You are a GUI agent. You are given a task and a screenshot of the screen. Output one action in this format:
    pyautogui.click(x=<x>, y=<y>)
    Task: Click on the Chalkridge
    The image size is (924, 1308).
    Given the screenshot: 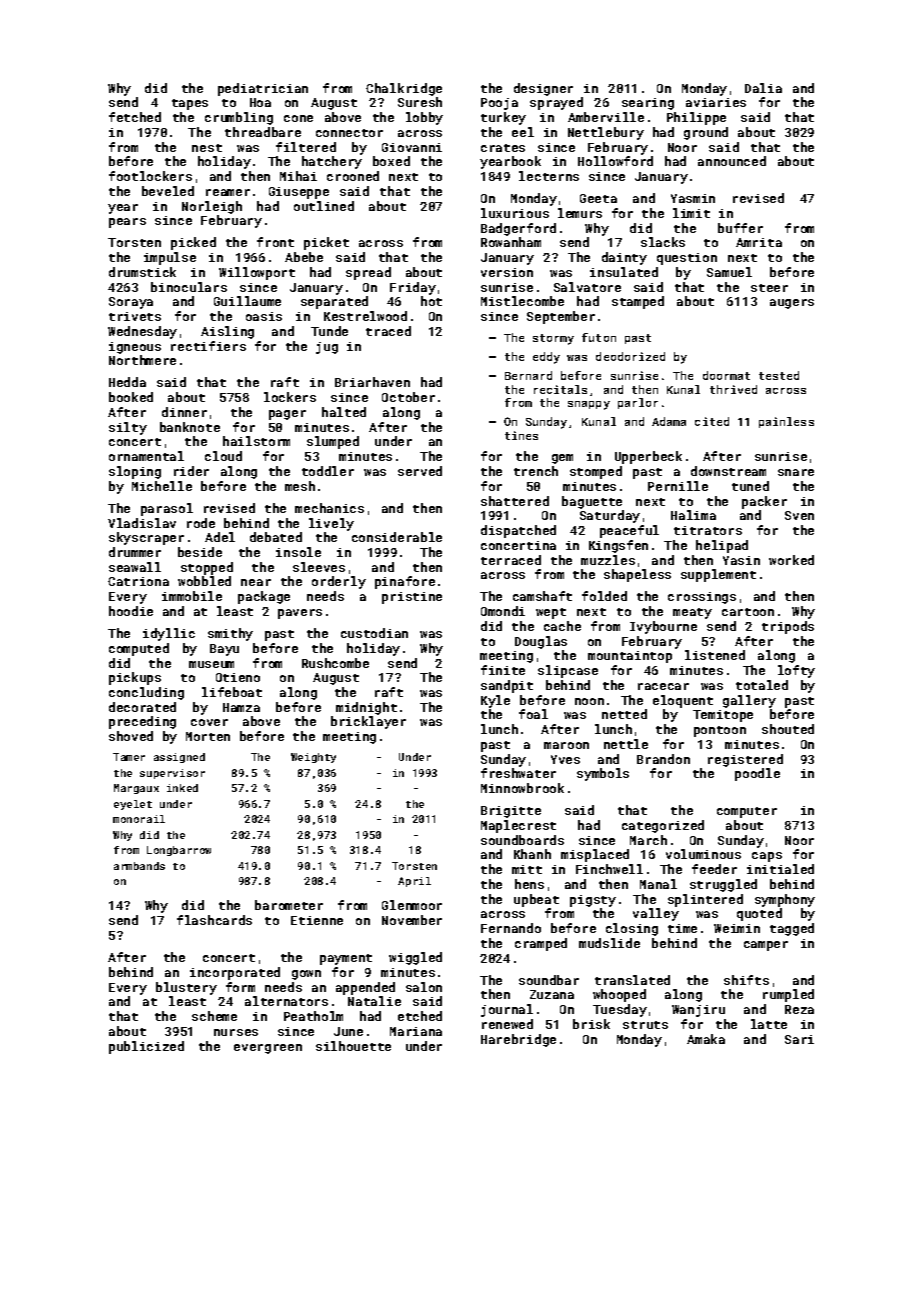 What is the action you would take?
    pyautogui.click(x=404, y=89)
